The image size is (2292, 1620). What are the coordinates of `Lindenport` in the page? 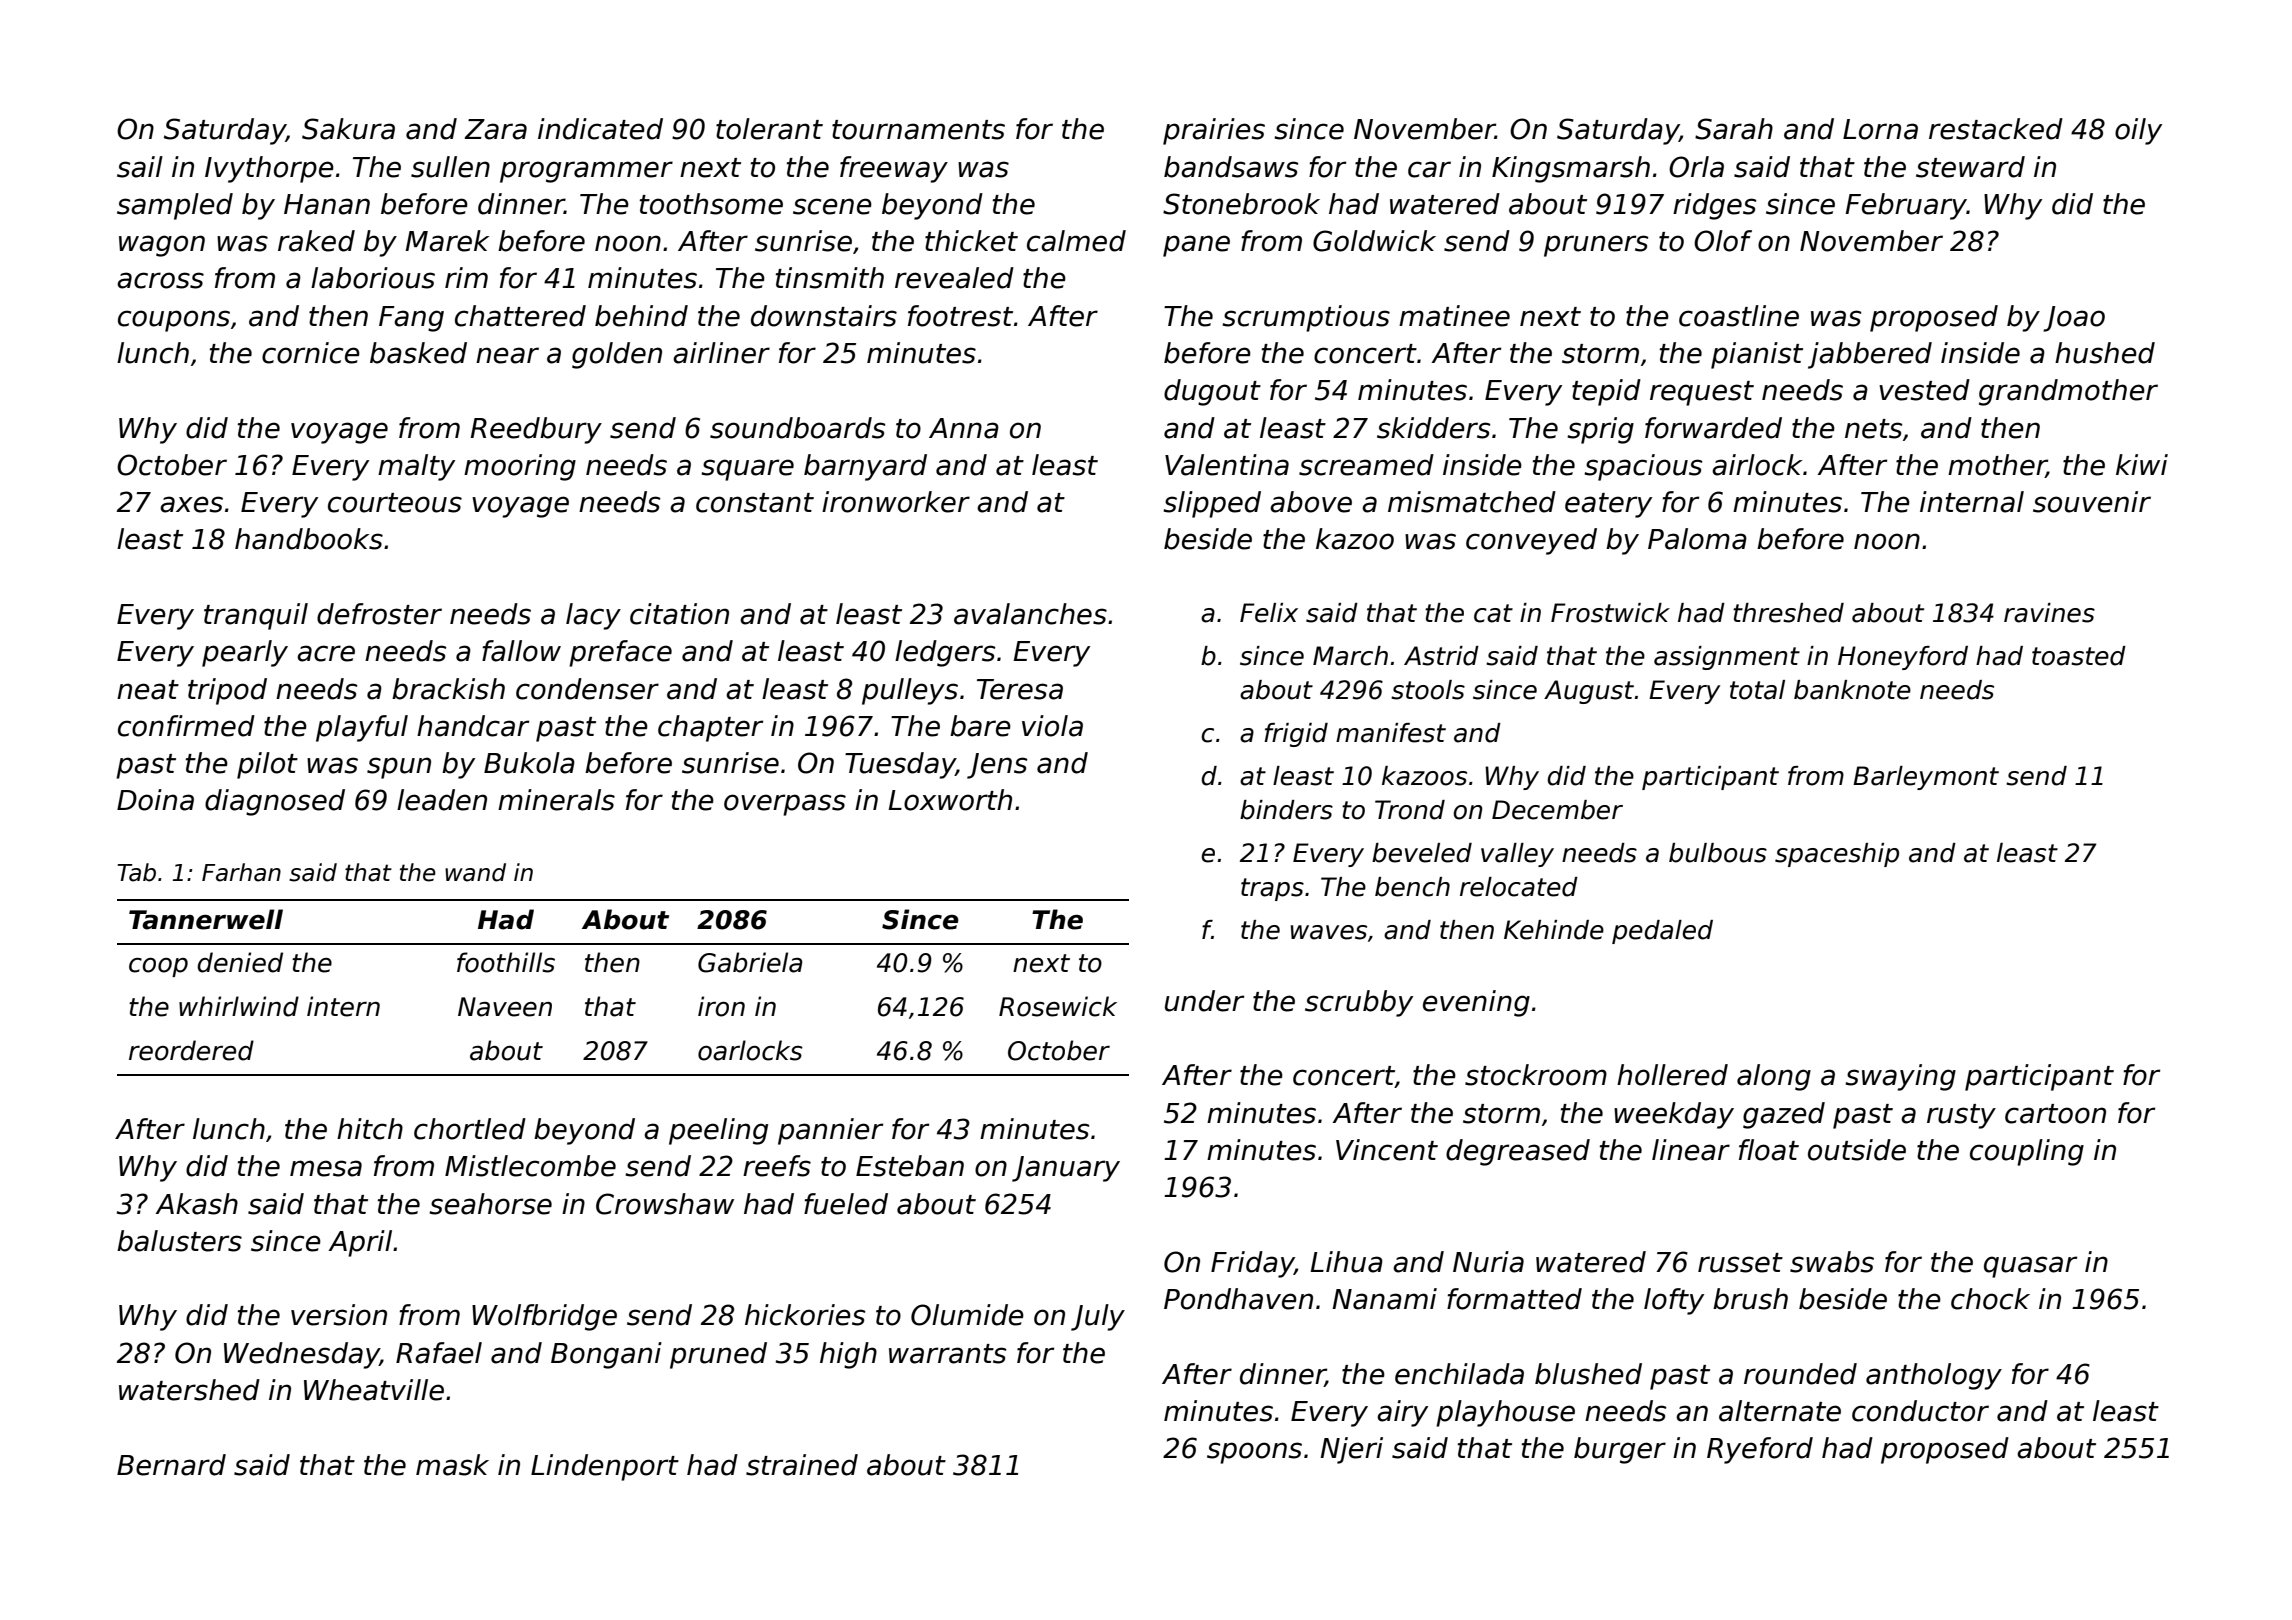 It's located at (605, 1467).
